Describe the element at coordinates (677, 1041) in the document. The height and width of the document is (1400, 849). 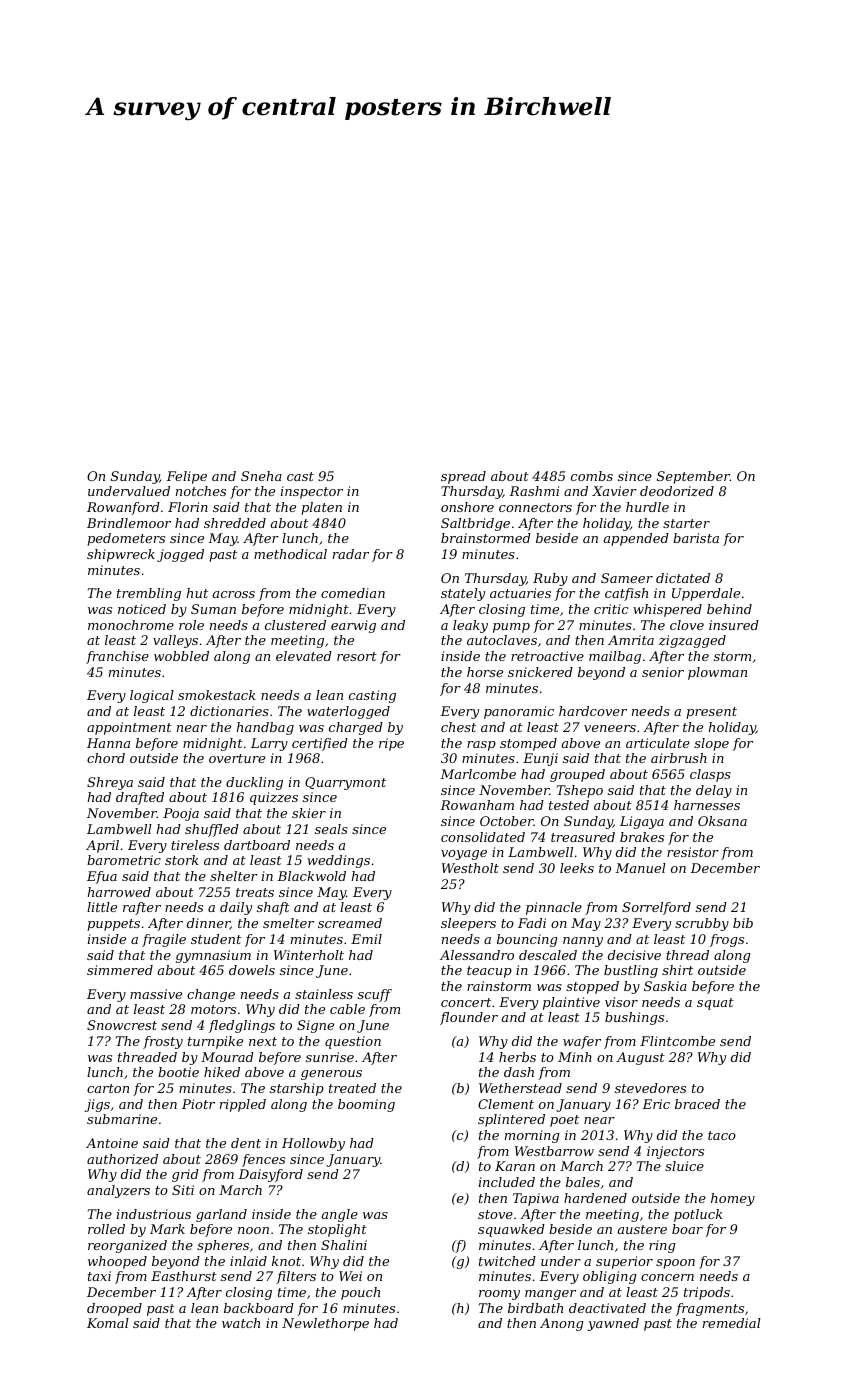
I see `Flintcombe` at that location.
